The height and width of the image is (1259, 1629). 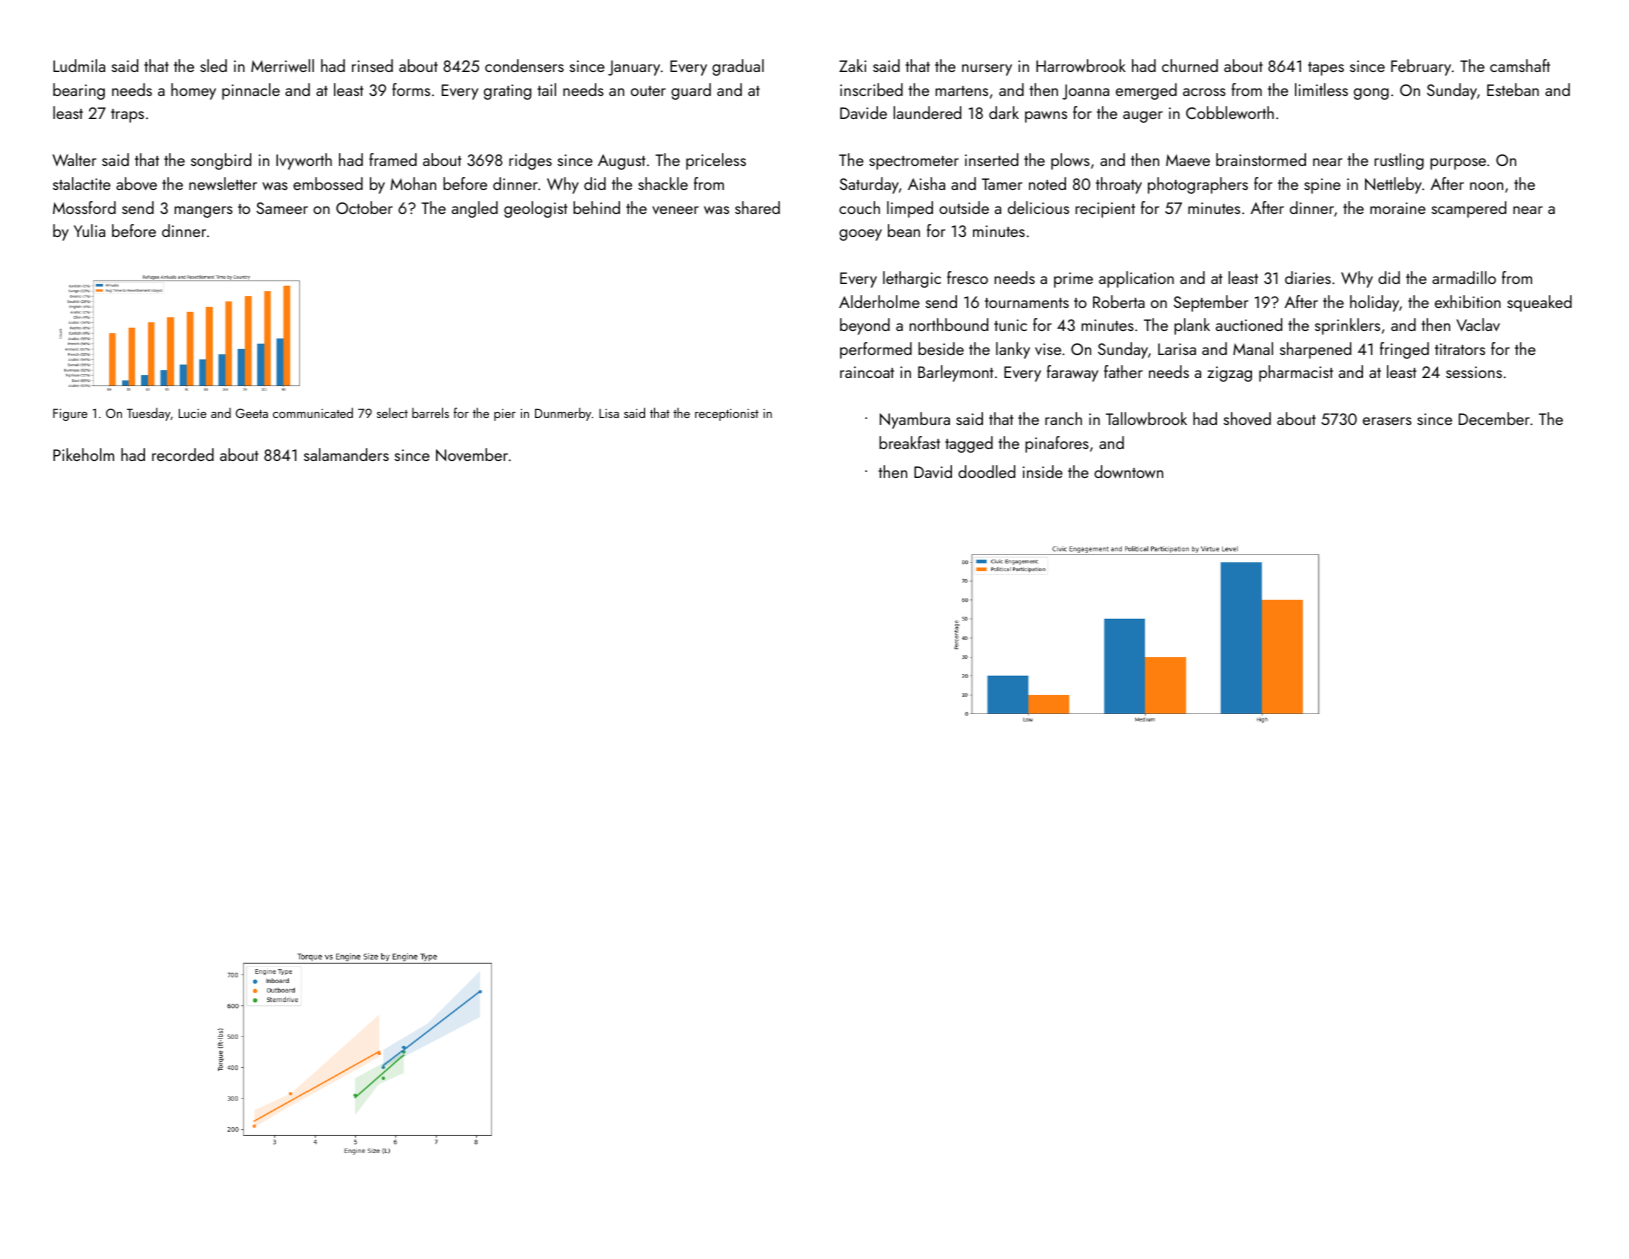 What do you see at coordinates (1146, 418) in the image?
I see `Tallowbrook` at bounding box center [1146, 418].
